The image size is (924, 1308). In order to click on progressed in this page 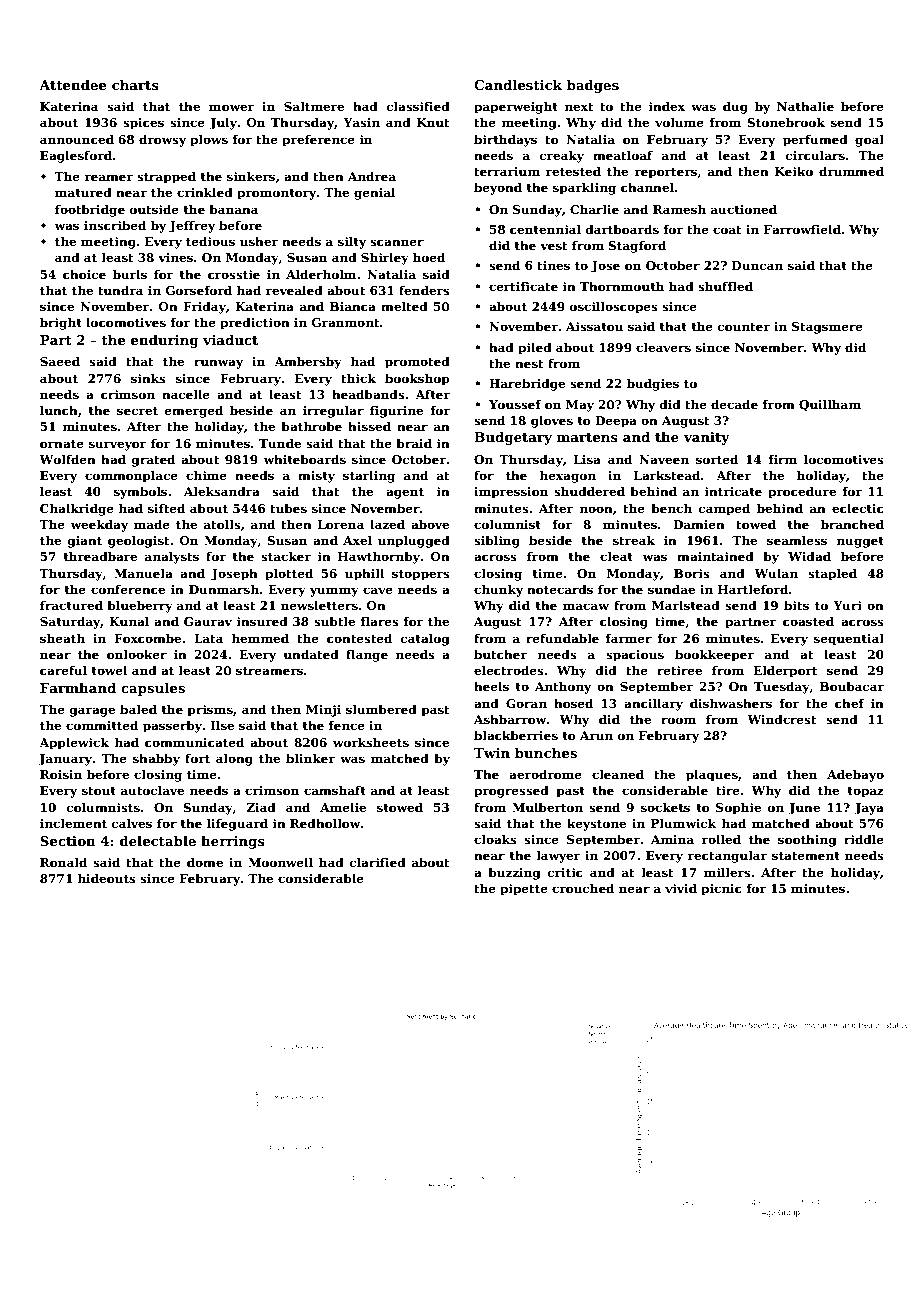, I will do `click(511, 792)`.
